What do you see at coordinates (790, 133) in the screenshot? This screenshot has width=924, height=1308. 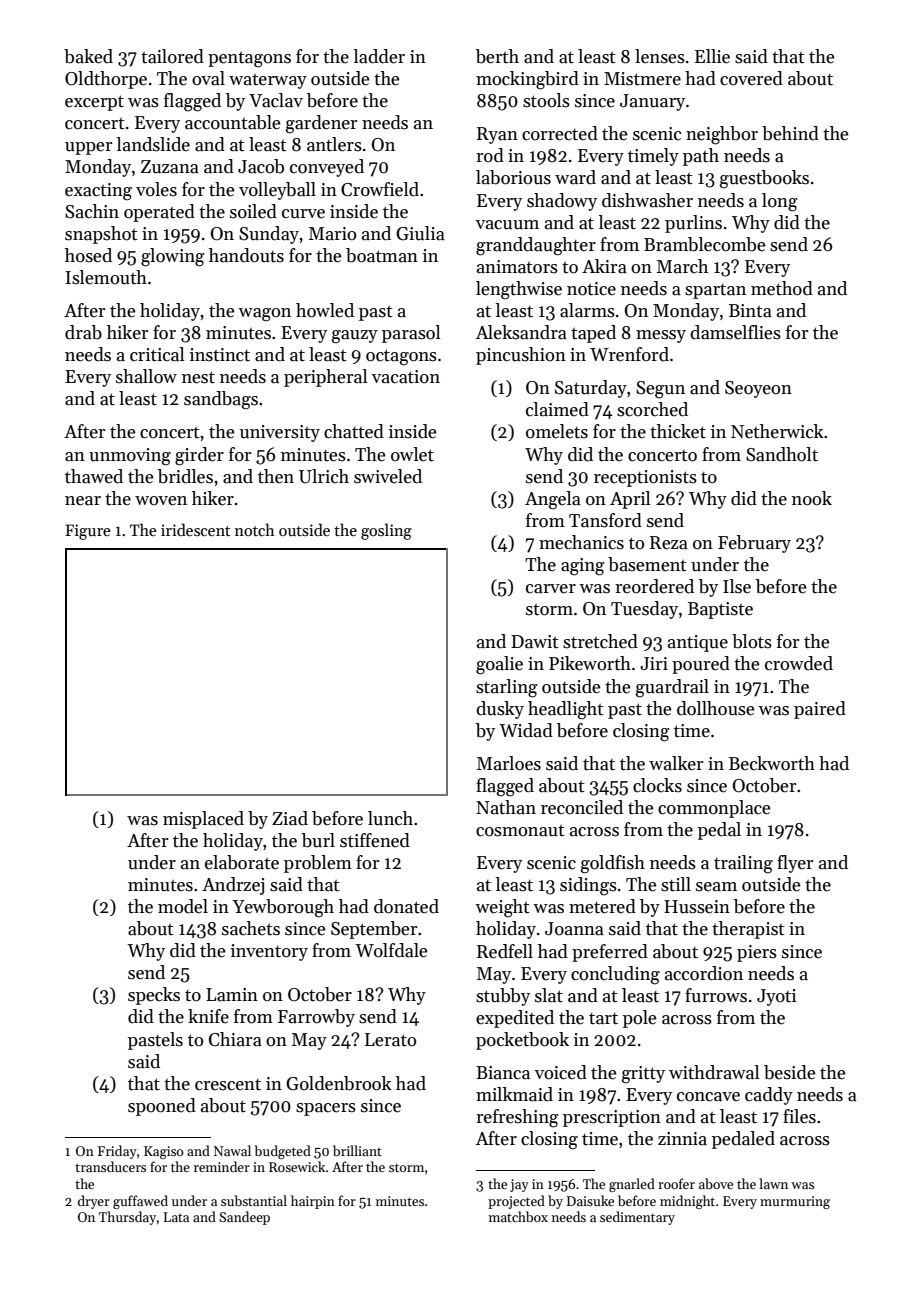 I see `behind` at bounding box center [790, 133].
